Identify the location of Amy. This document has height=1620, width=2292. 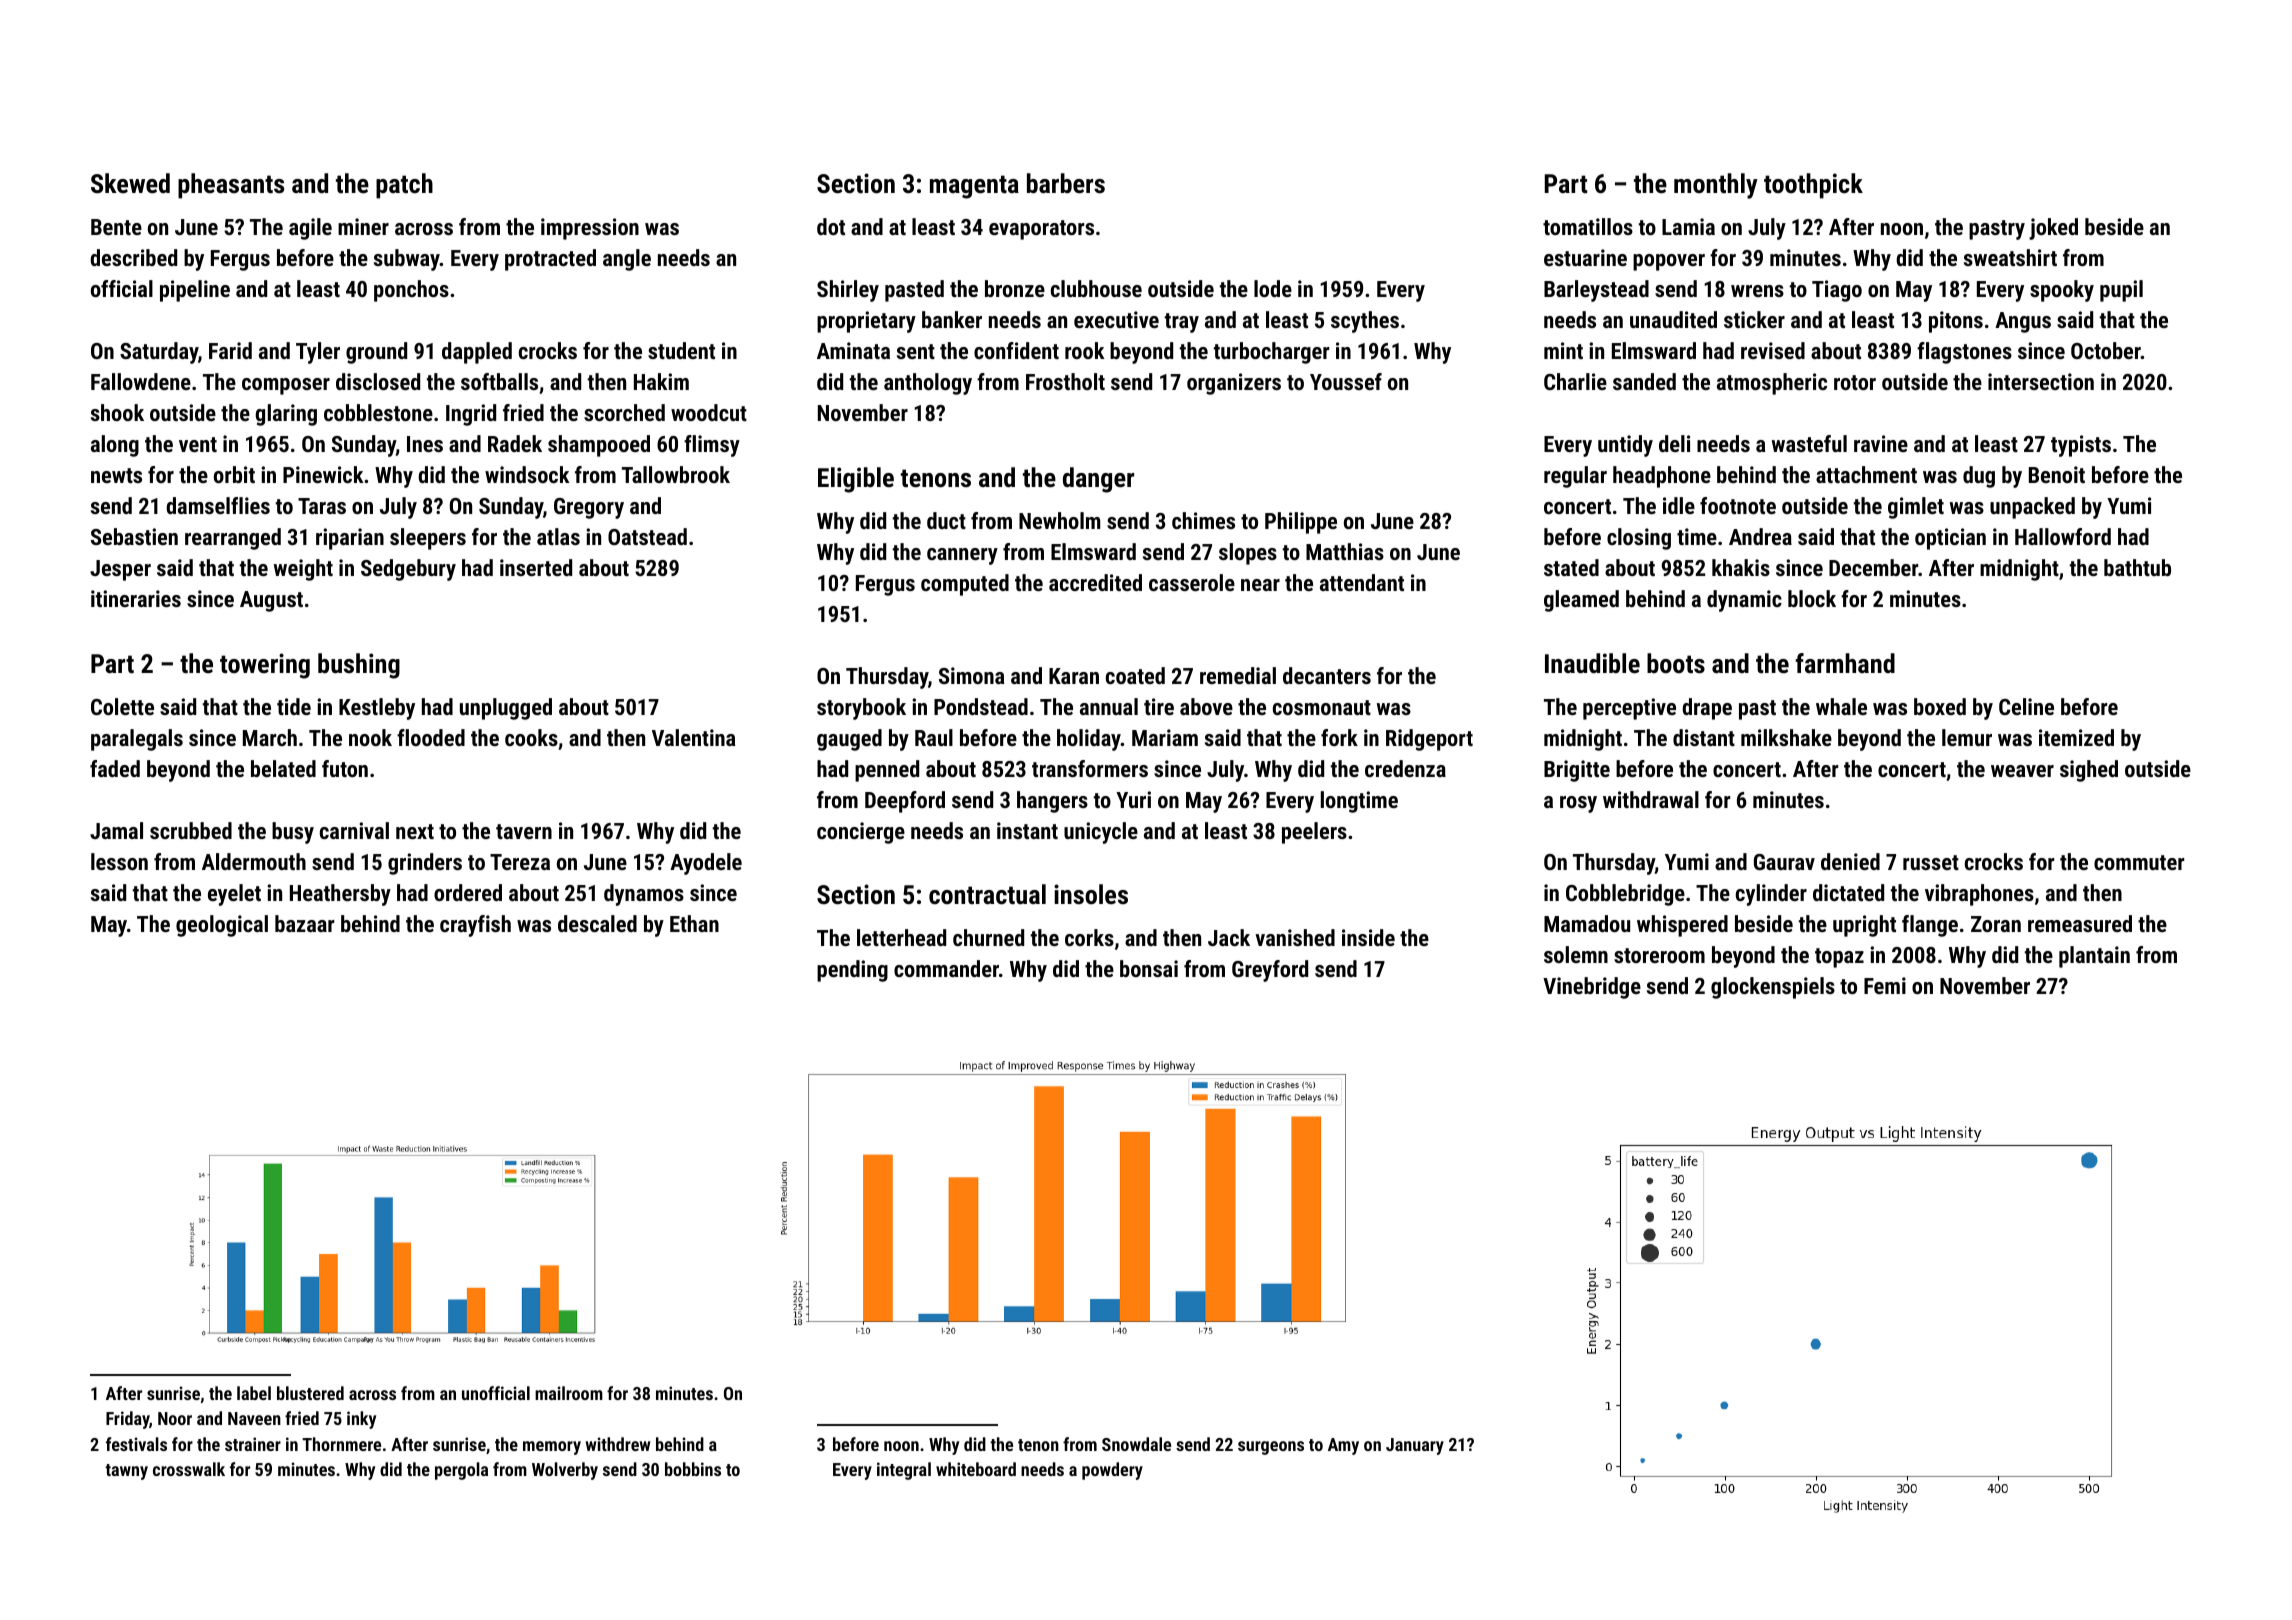
(1343, 1446).
